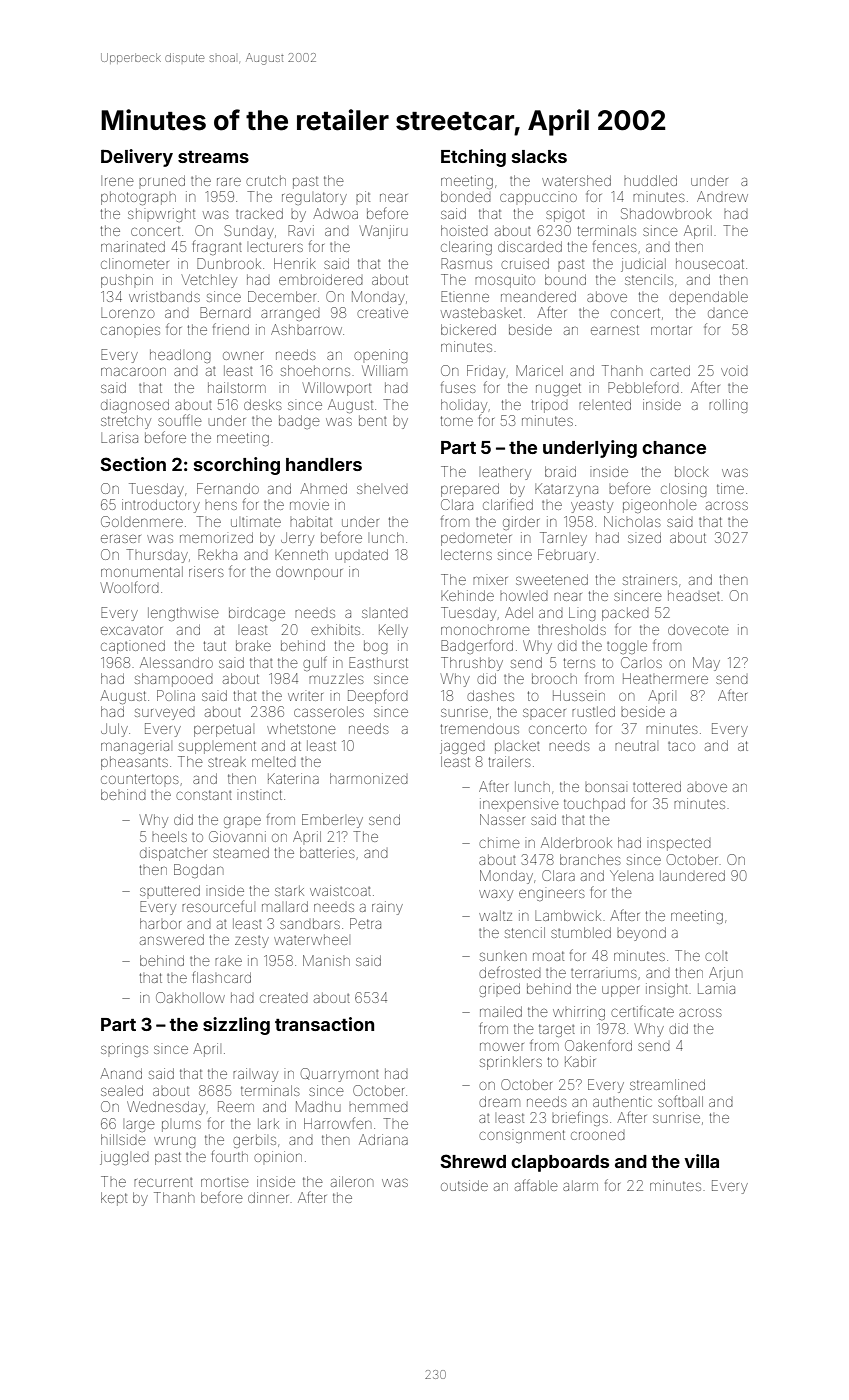  I want to click on Lamia, so click(716, 989).
